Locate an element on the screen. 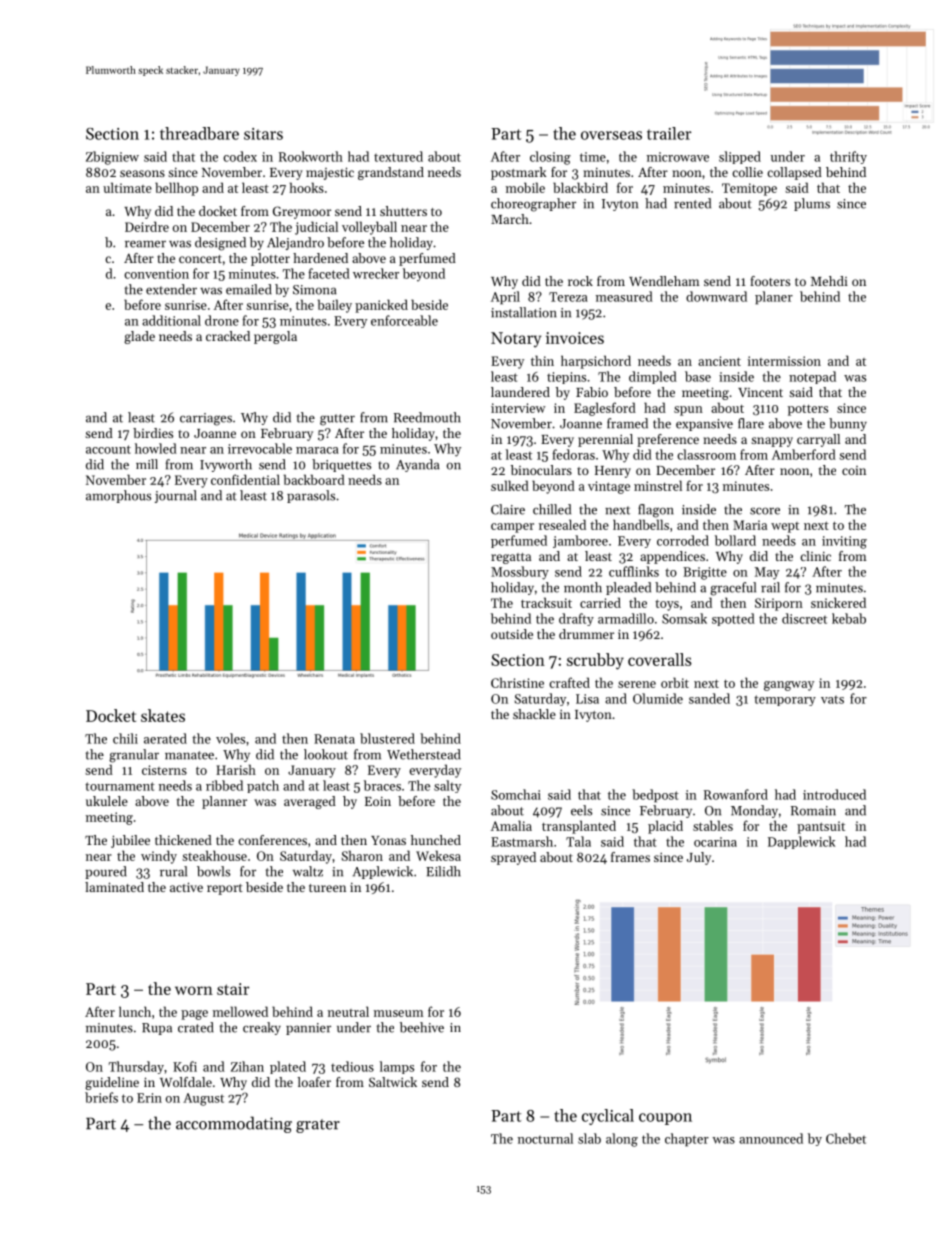 Image resolution: width=952 pixels, height=1233 pixels. Brigitte is located at coordinates (705, 573).
